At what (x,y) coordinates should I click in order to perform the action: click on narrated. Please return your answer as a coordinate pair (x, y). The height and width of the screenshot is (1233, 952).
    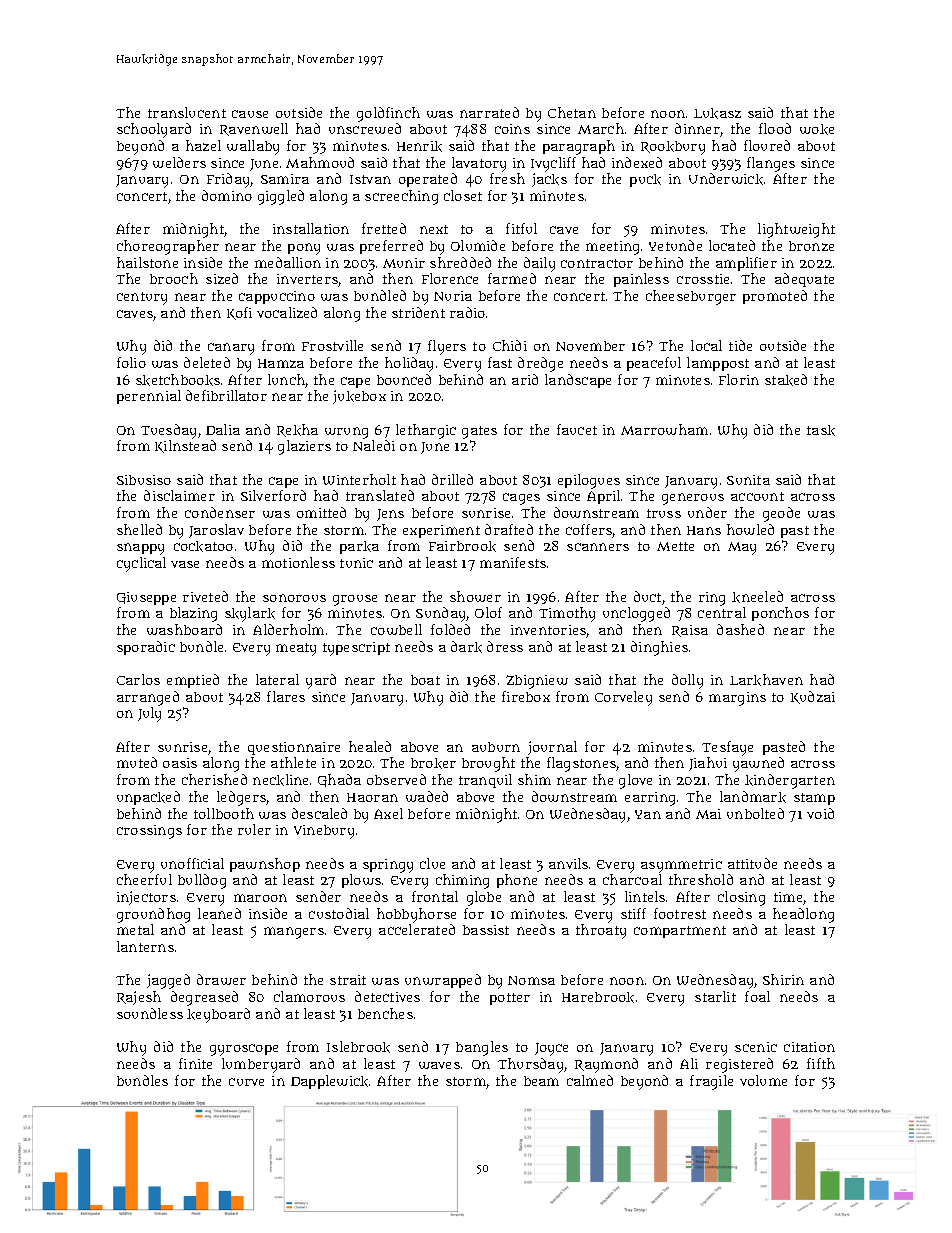
    Looking at the image, I should click on (489, 112).
